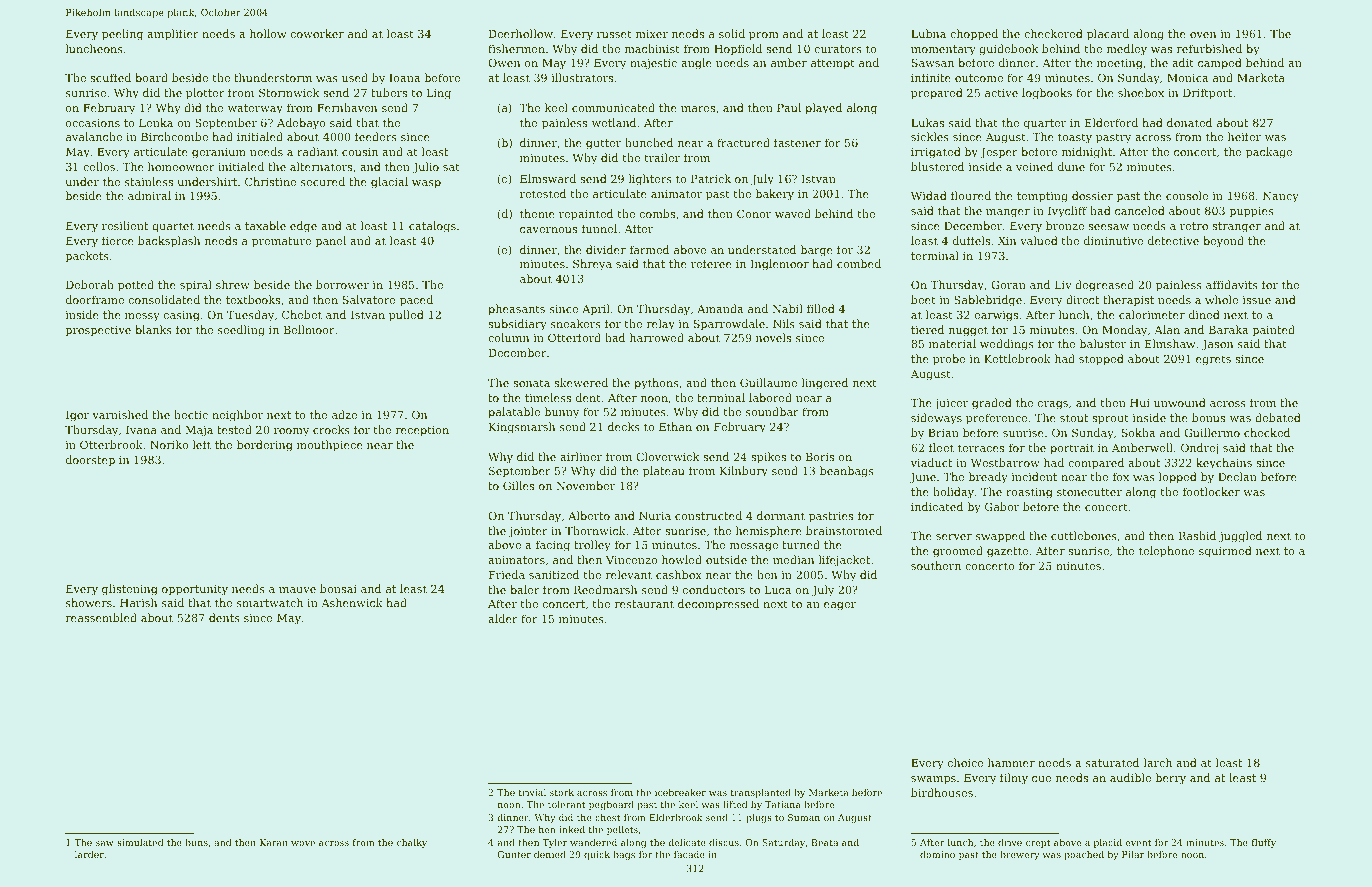 The height and width of the screenshot is (887, 1372). I want to click on gazette, so click(1007, 552).
